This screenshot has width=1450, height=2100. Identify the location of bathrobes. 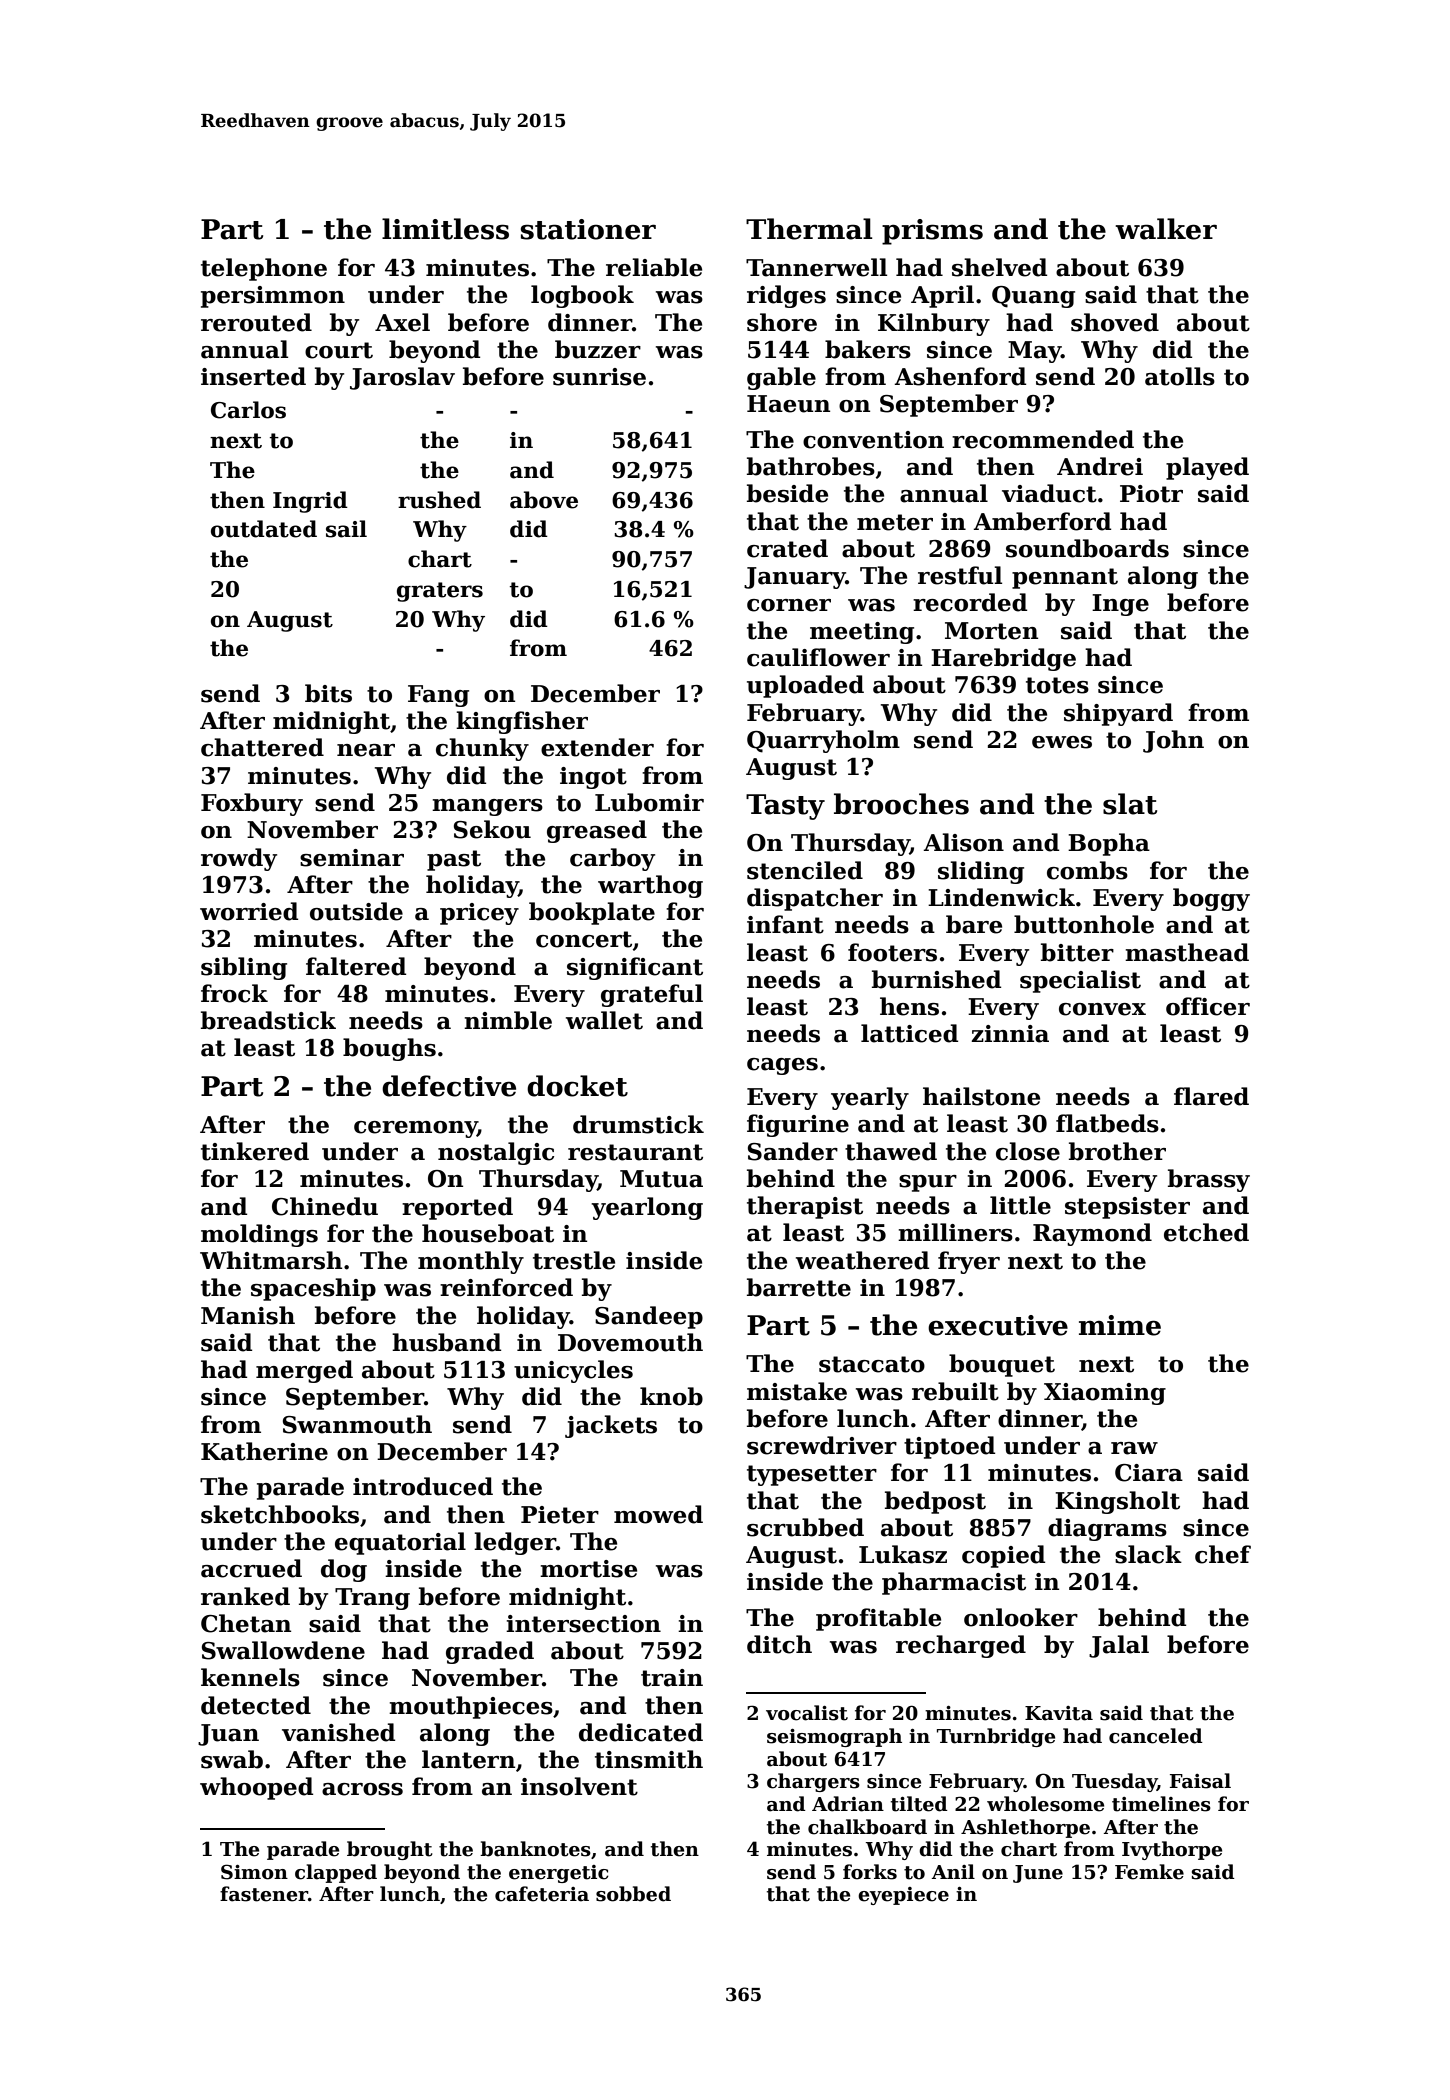
(811, 466).
